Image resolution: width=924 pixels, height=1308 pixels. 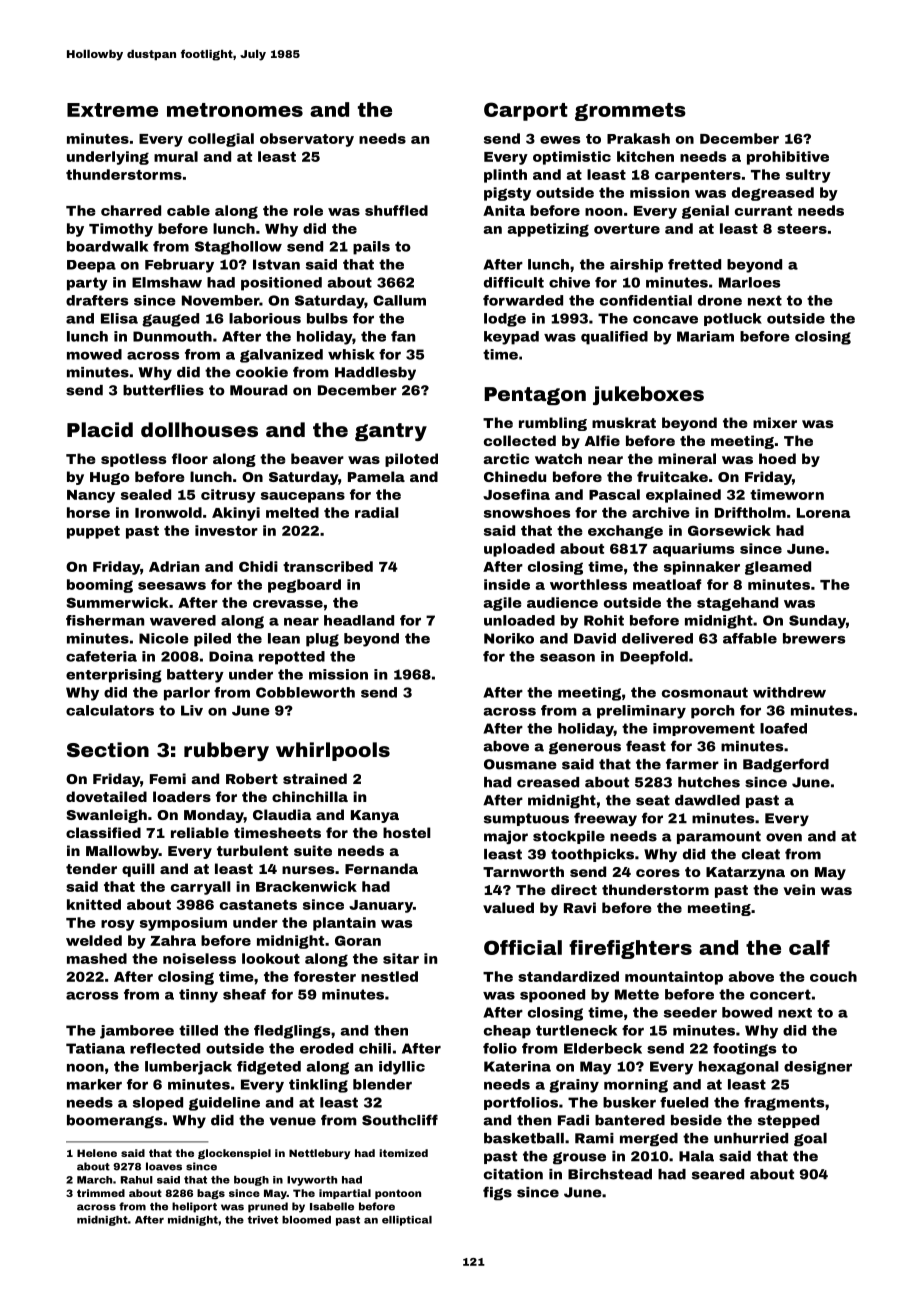 I want to click on Tatiana, so click(x=95, y=1048).
